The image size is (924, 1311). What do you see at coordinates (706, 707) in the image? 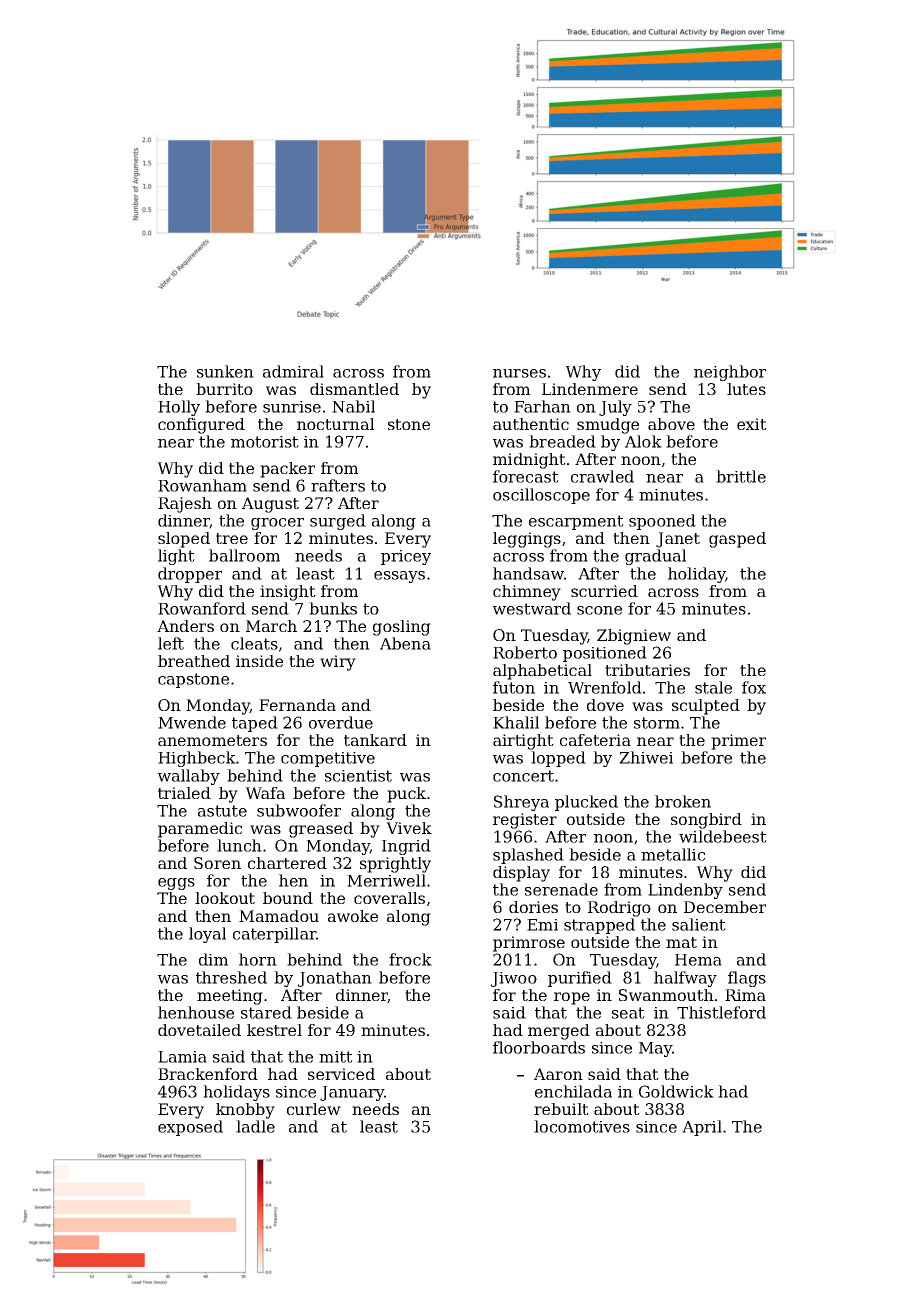
I see `sculpted` at bounding box center [706, 707].
